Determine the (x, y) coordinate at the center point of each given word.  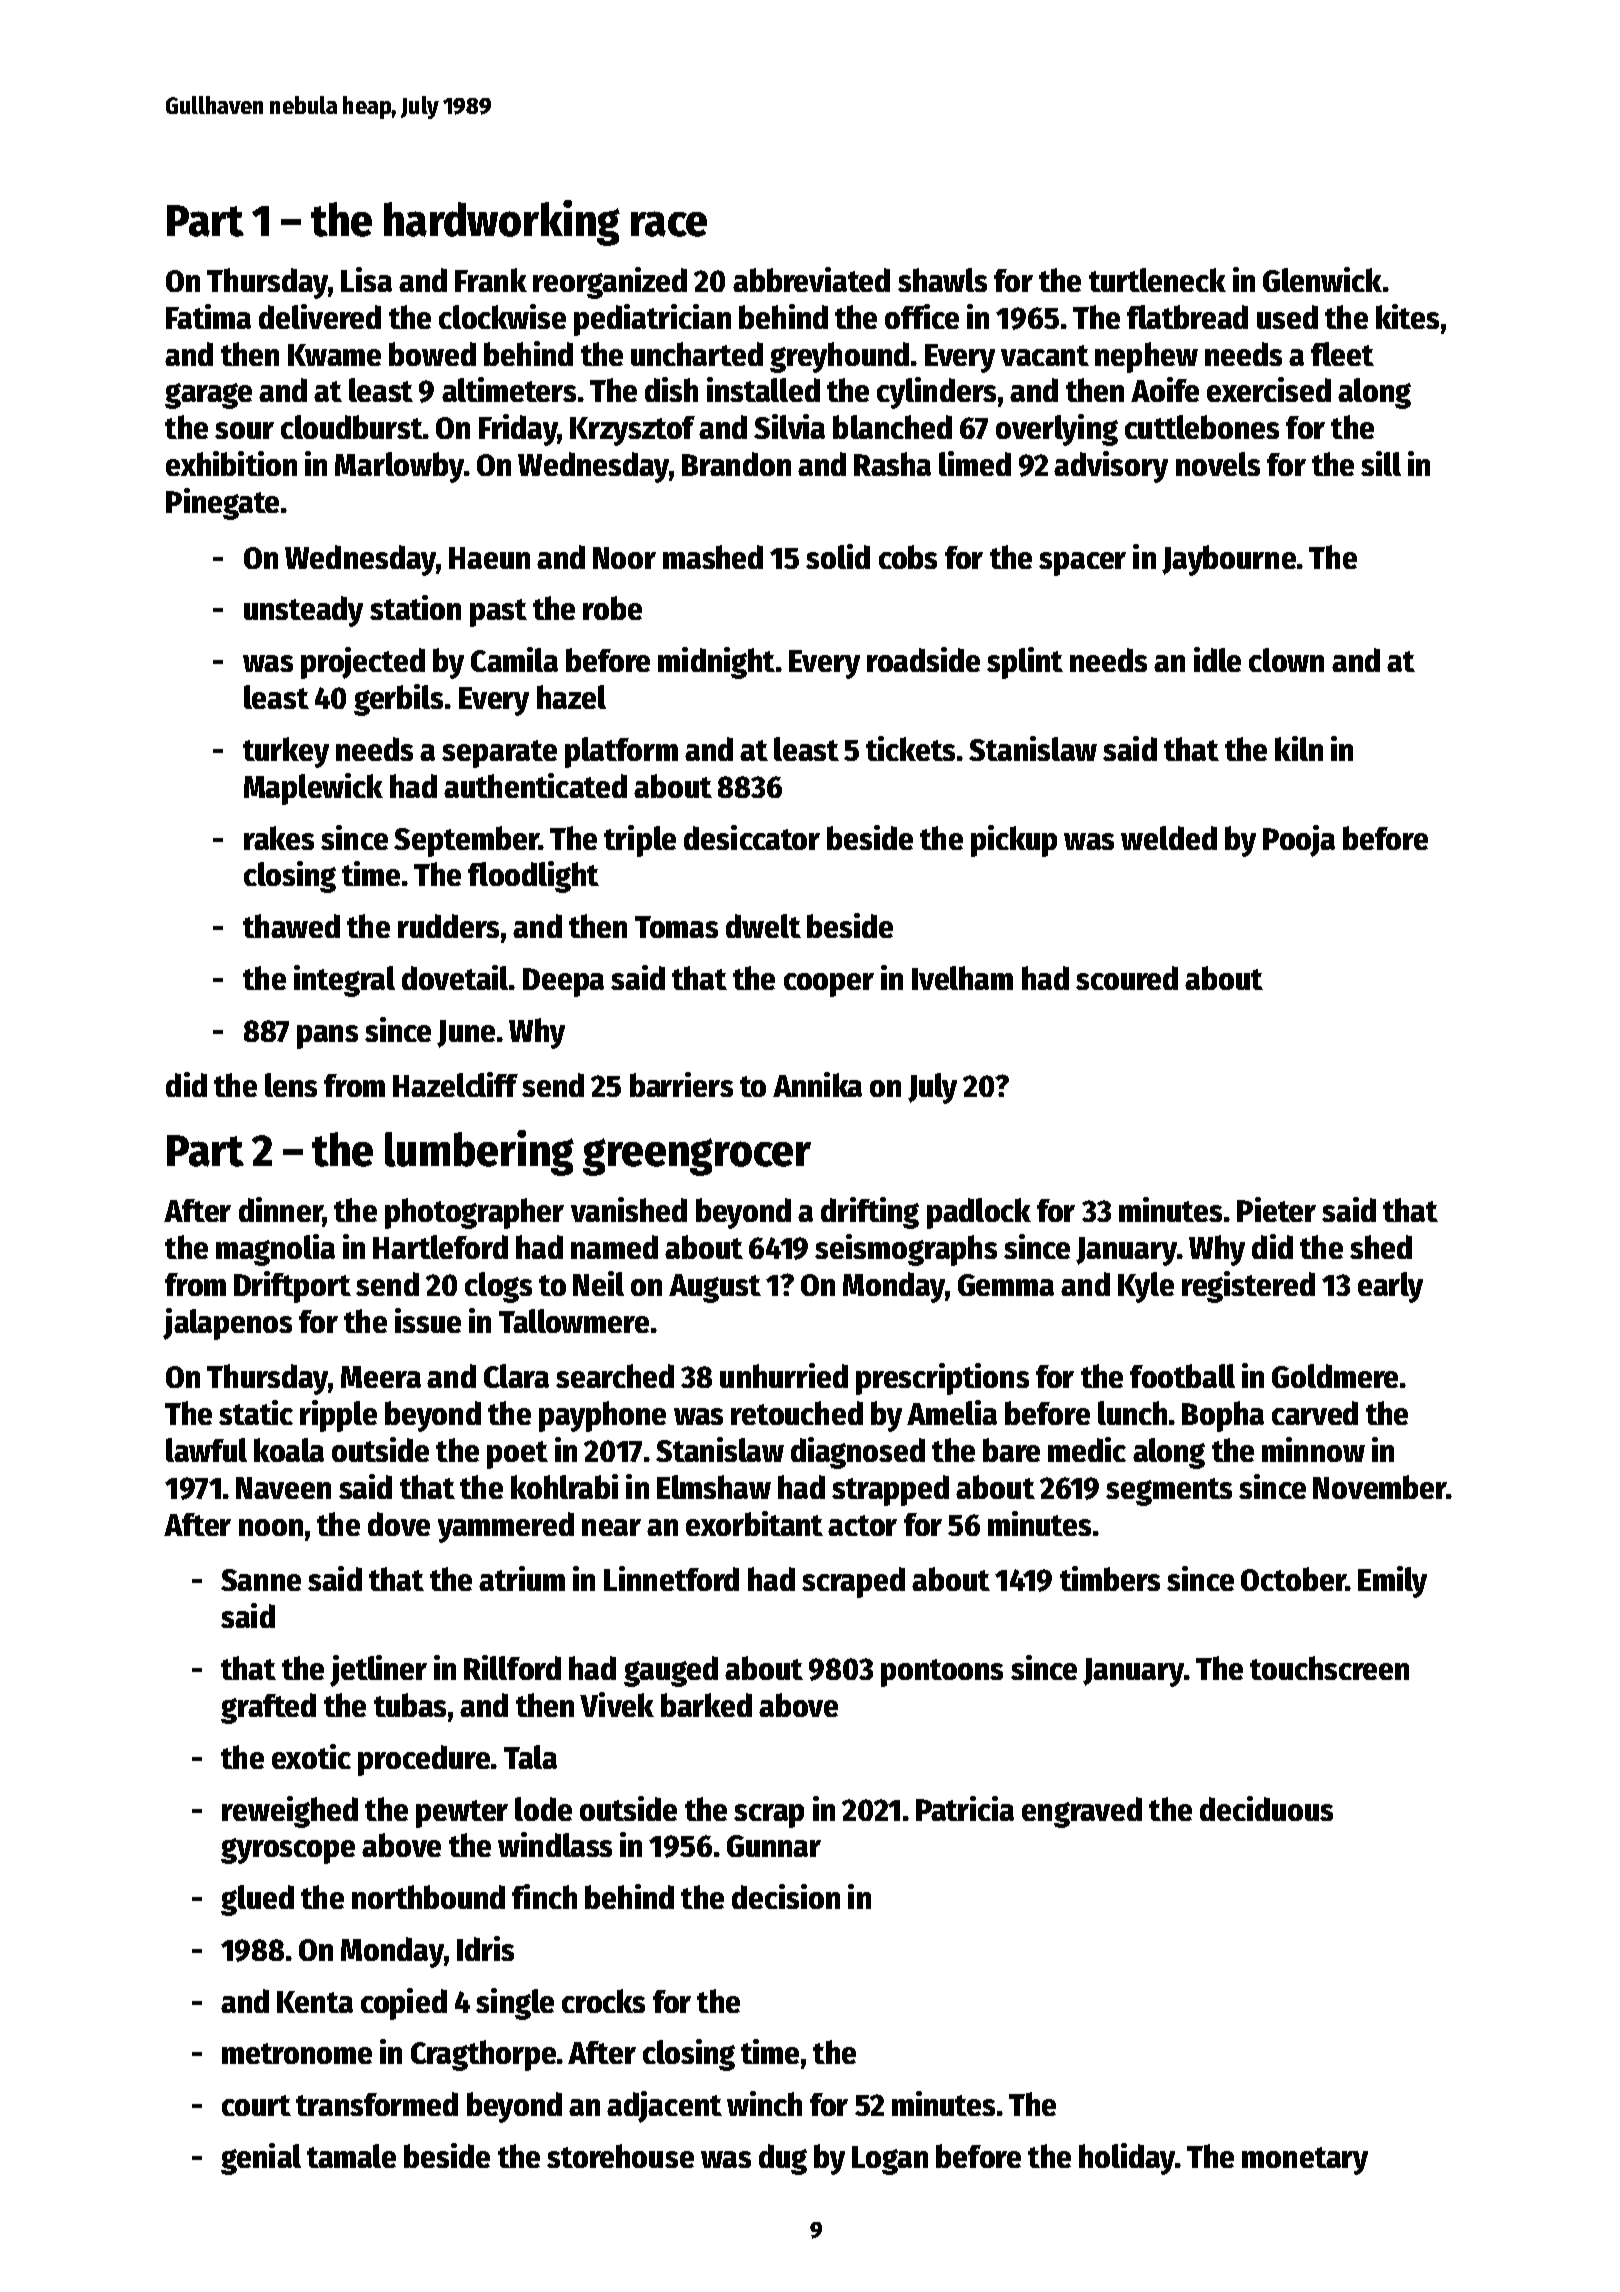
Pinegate (222, 504)
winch (764, 2103)
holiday (1127, 2159)
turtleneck (1157, 280)
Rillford (512, 1667)
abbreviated (811, 279)
